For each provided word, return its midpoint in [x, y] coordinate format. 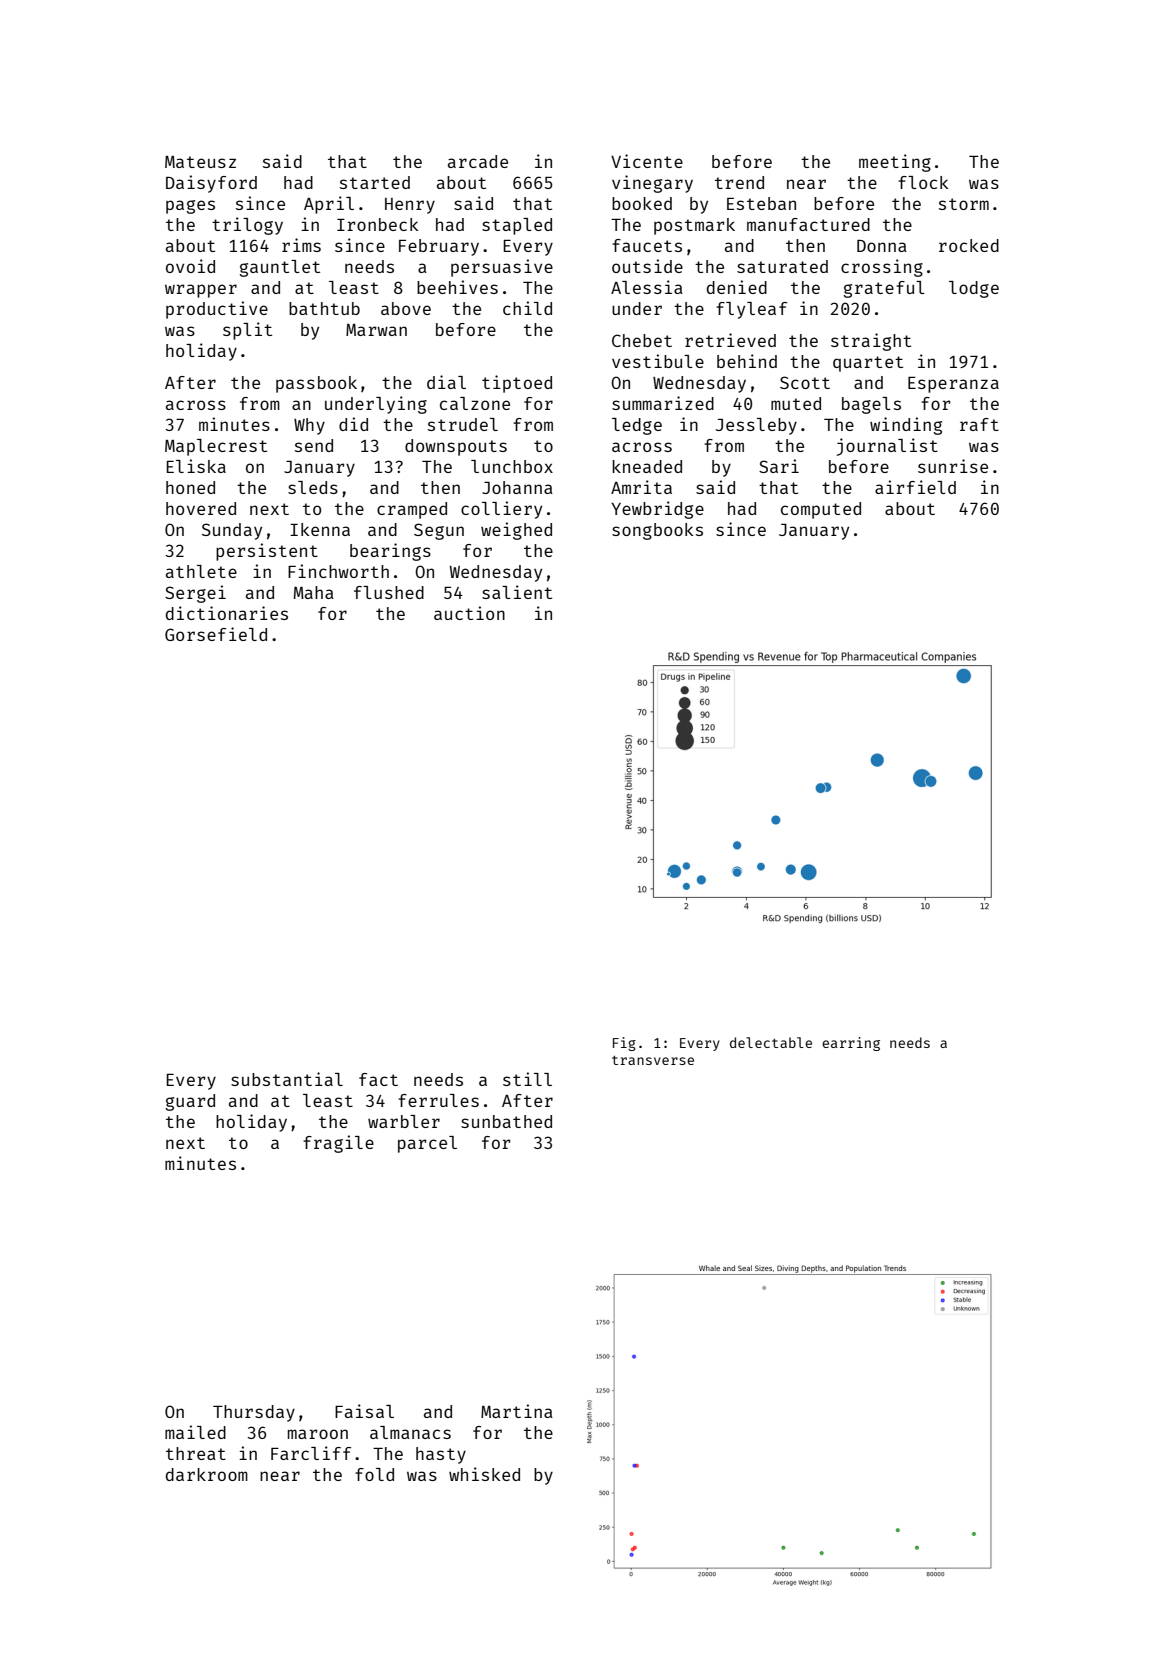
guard [190, 1102]
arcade [478, 161]
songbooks [657, 531]
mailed [195, 1432]
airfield [915, 487]
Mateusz [200, 162]
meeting [895, 163]
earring [851, 1044]
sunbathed [506, 1121]
